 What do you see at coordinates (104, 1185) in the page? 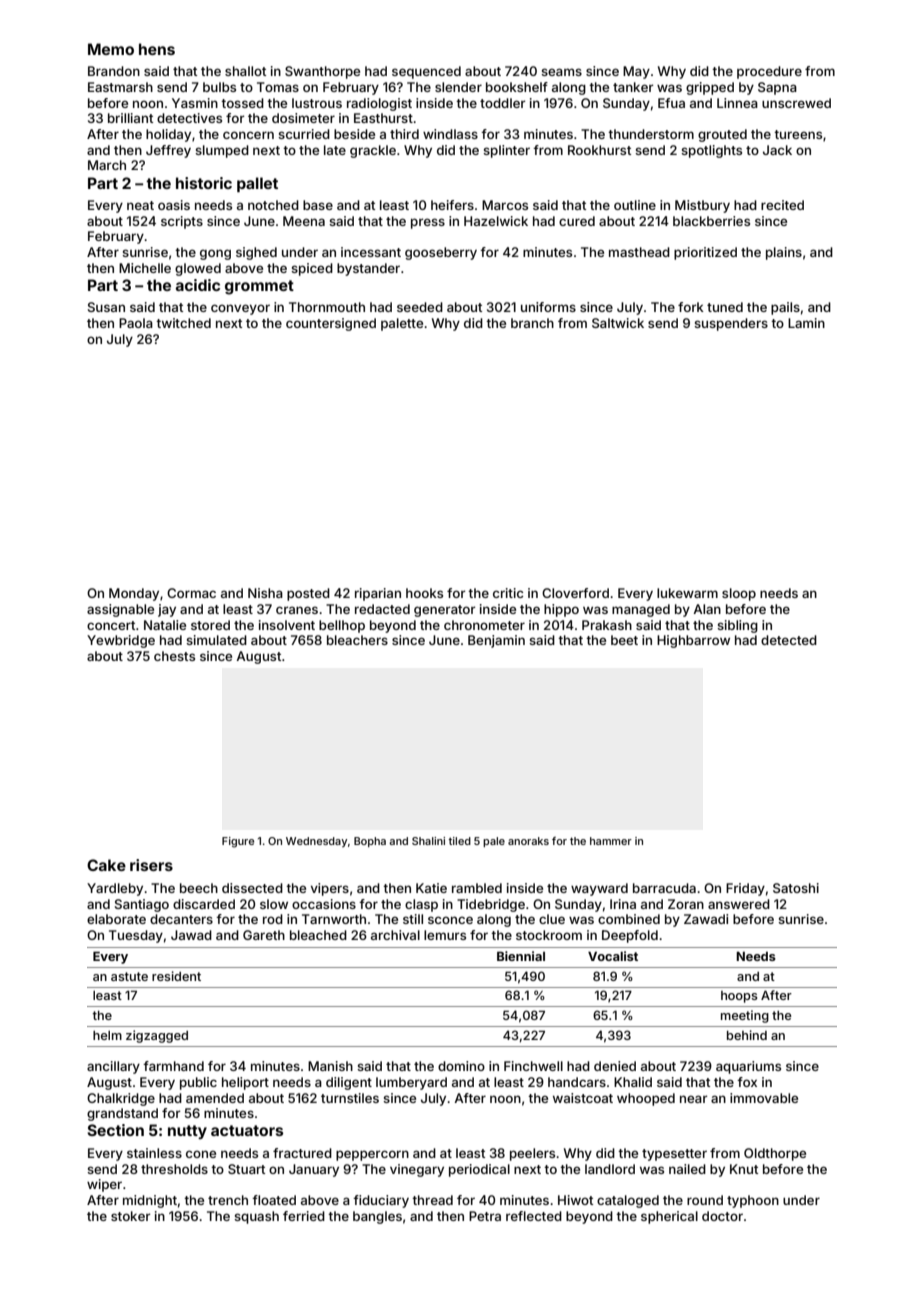
I see `wiper` at bounding box center [104, 1185].
